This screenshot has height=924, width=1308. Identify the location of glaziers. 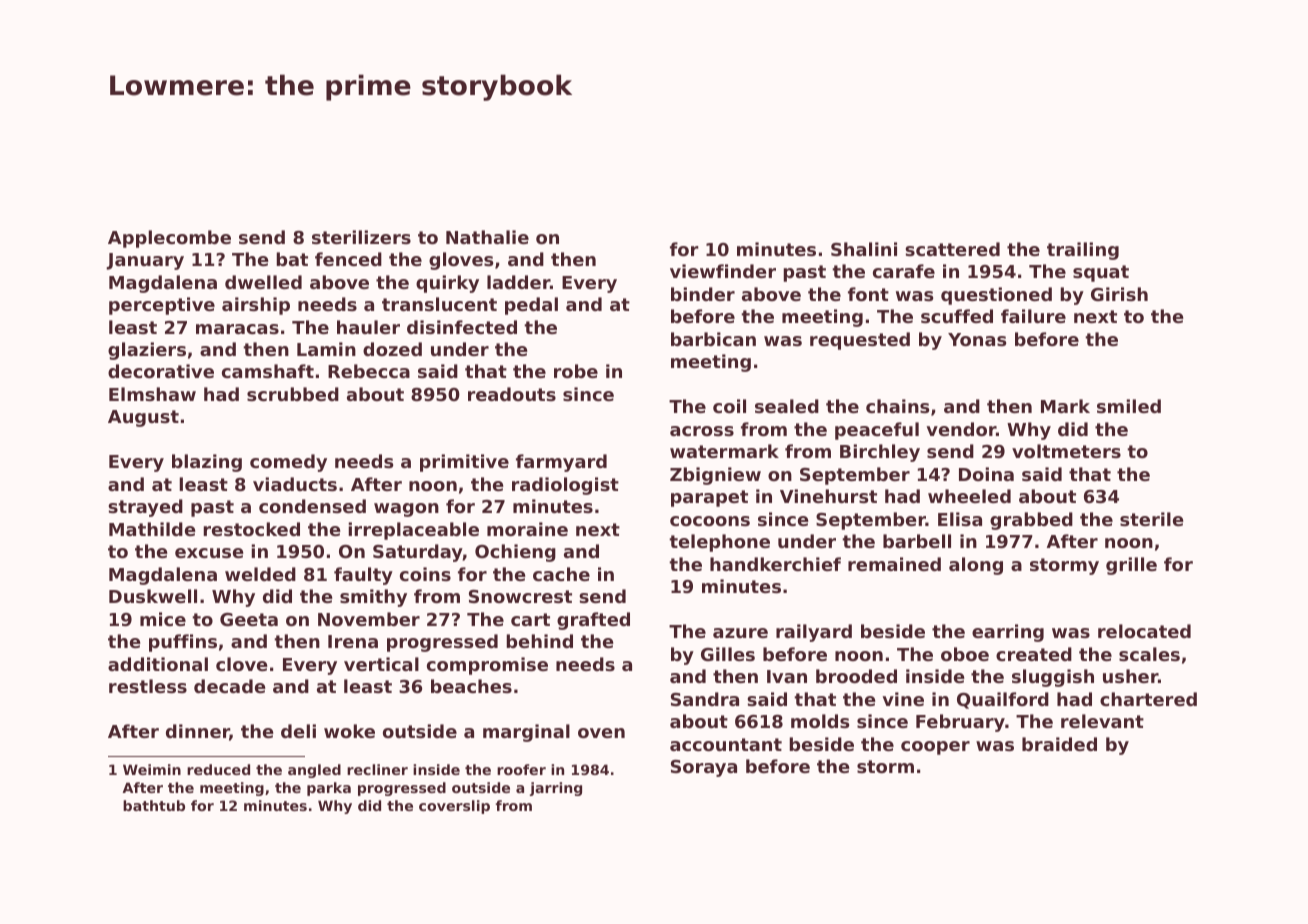
(147, 351).
